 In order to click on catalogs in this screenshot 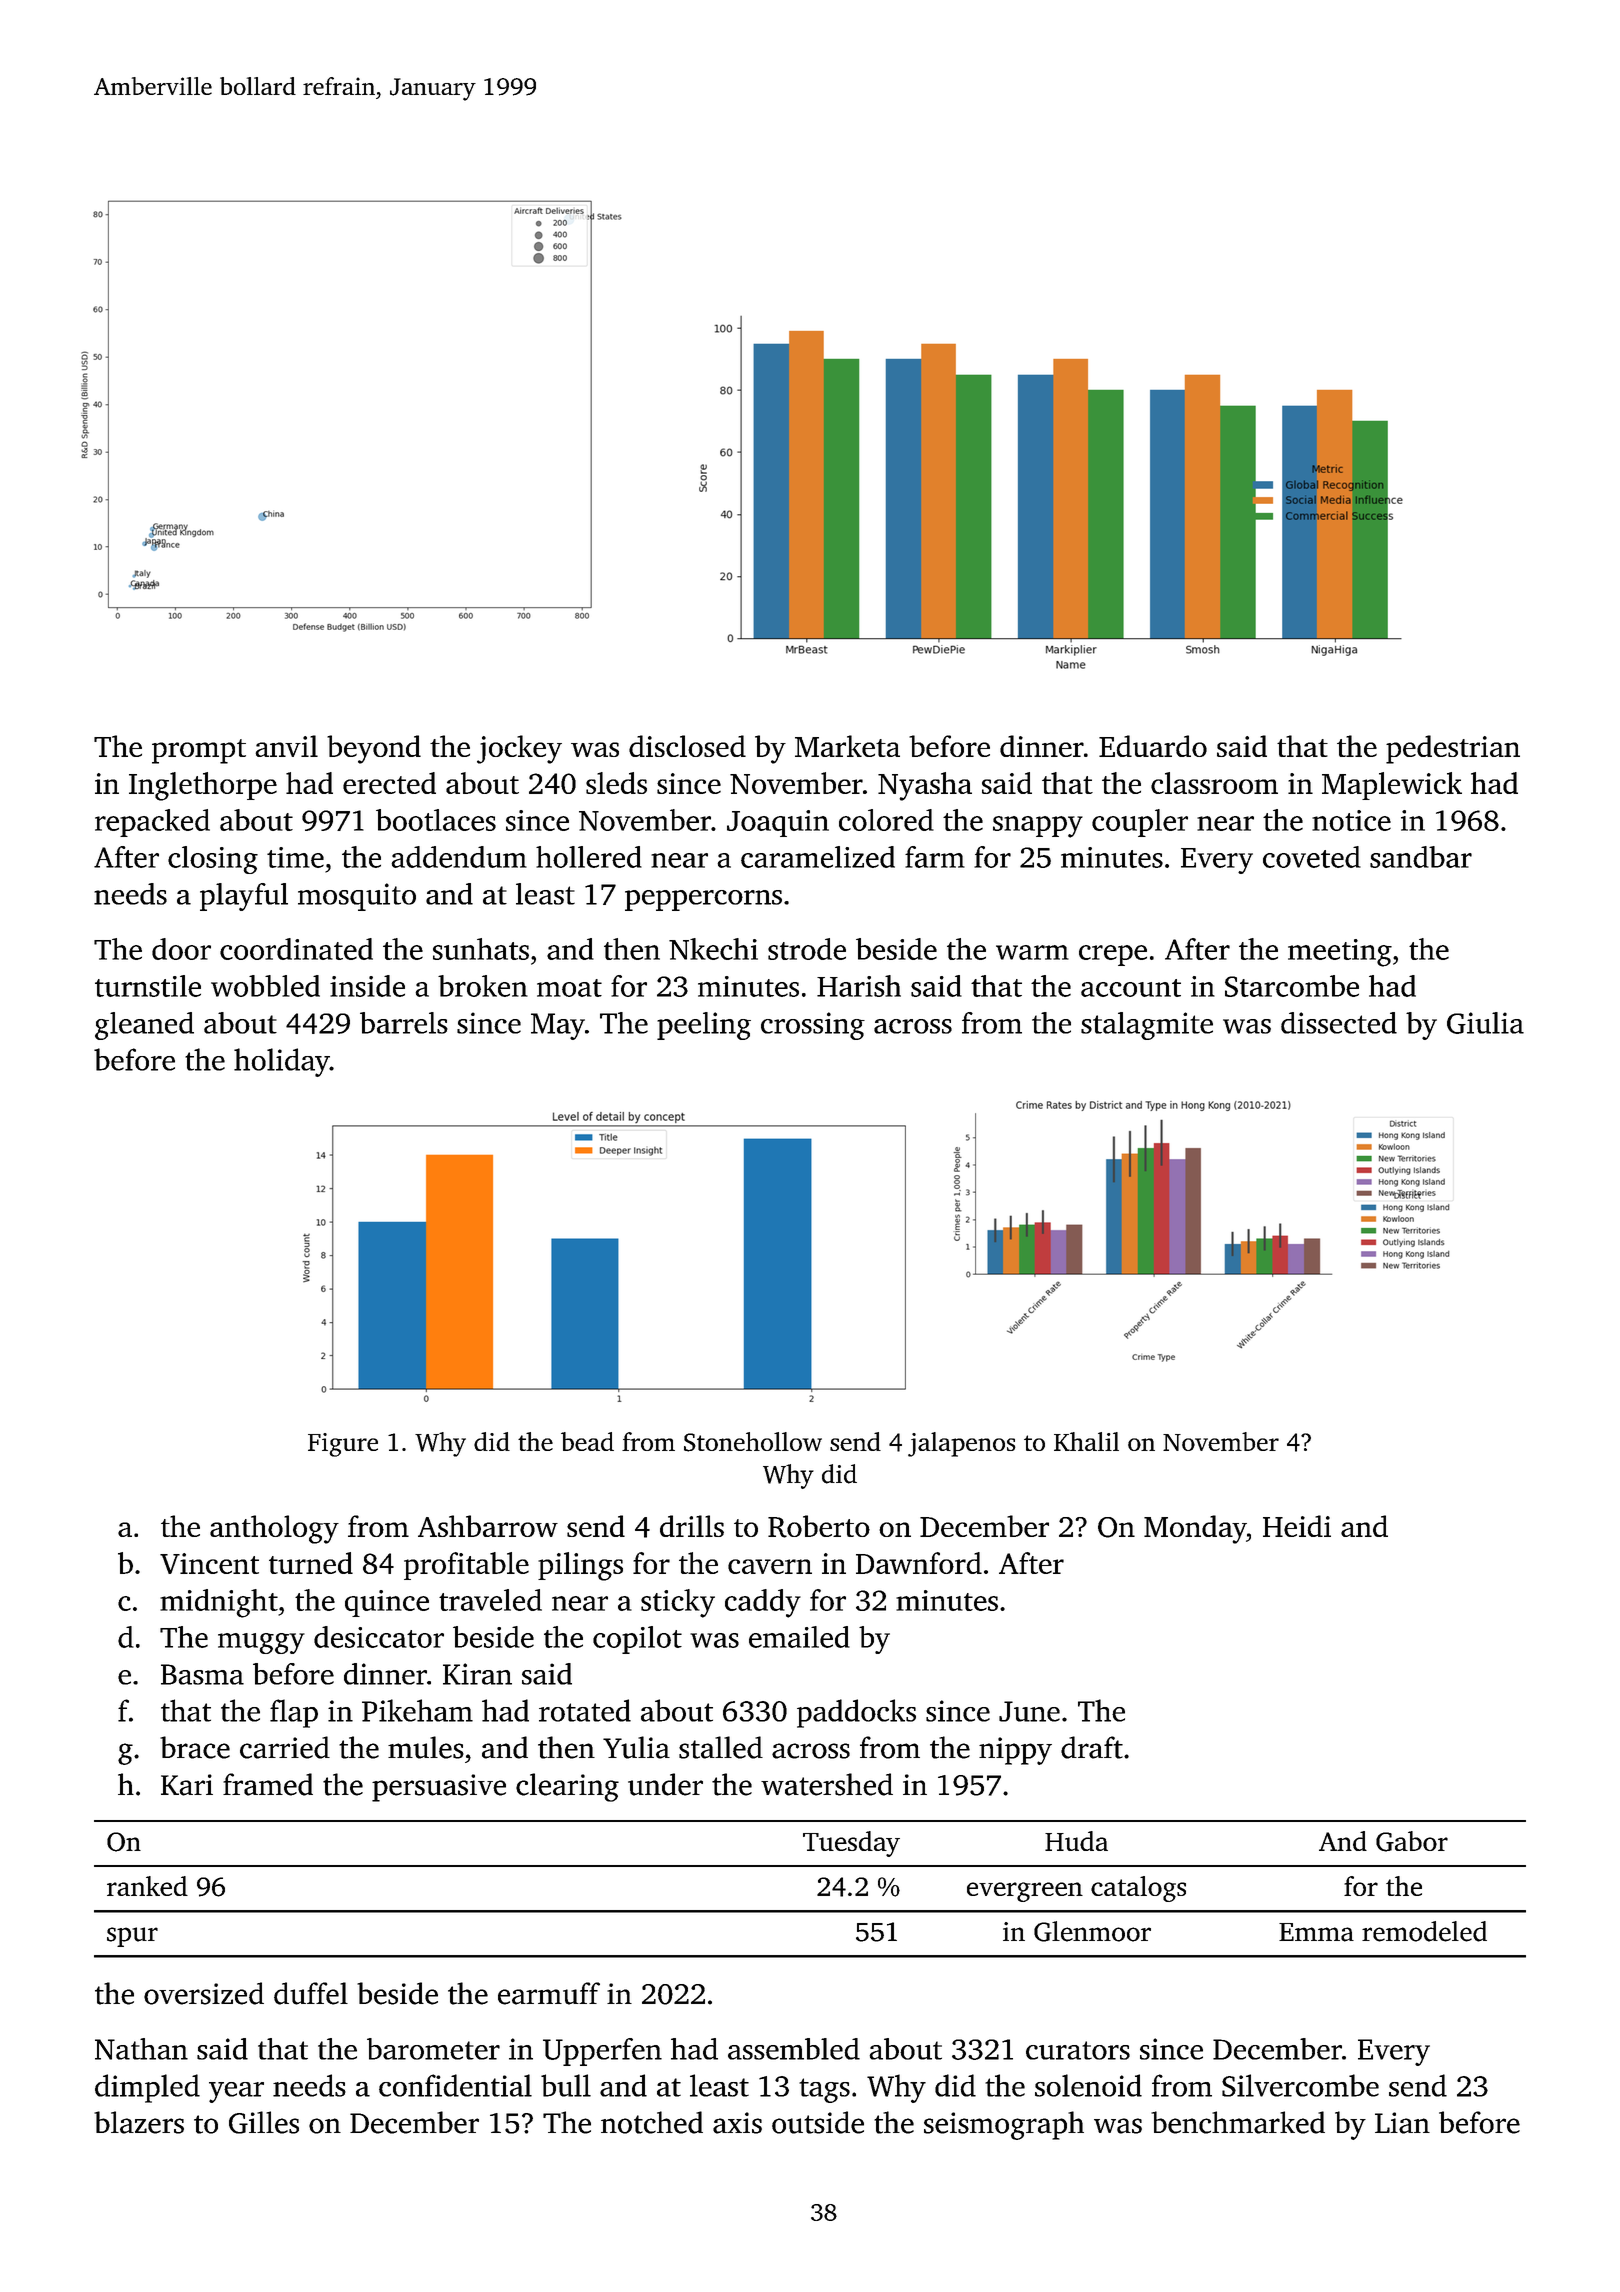, I will do `click(1138, 1889)`.
